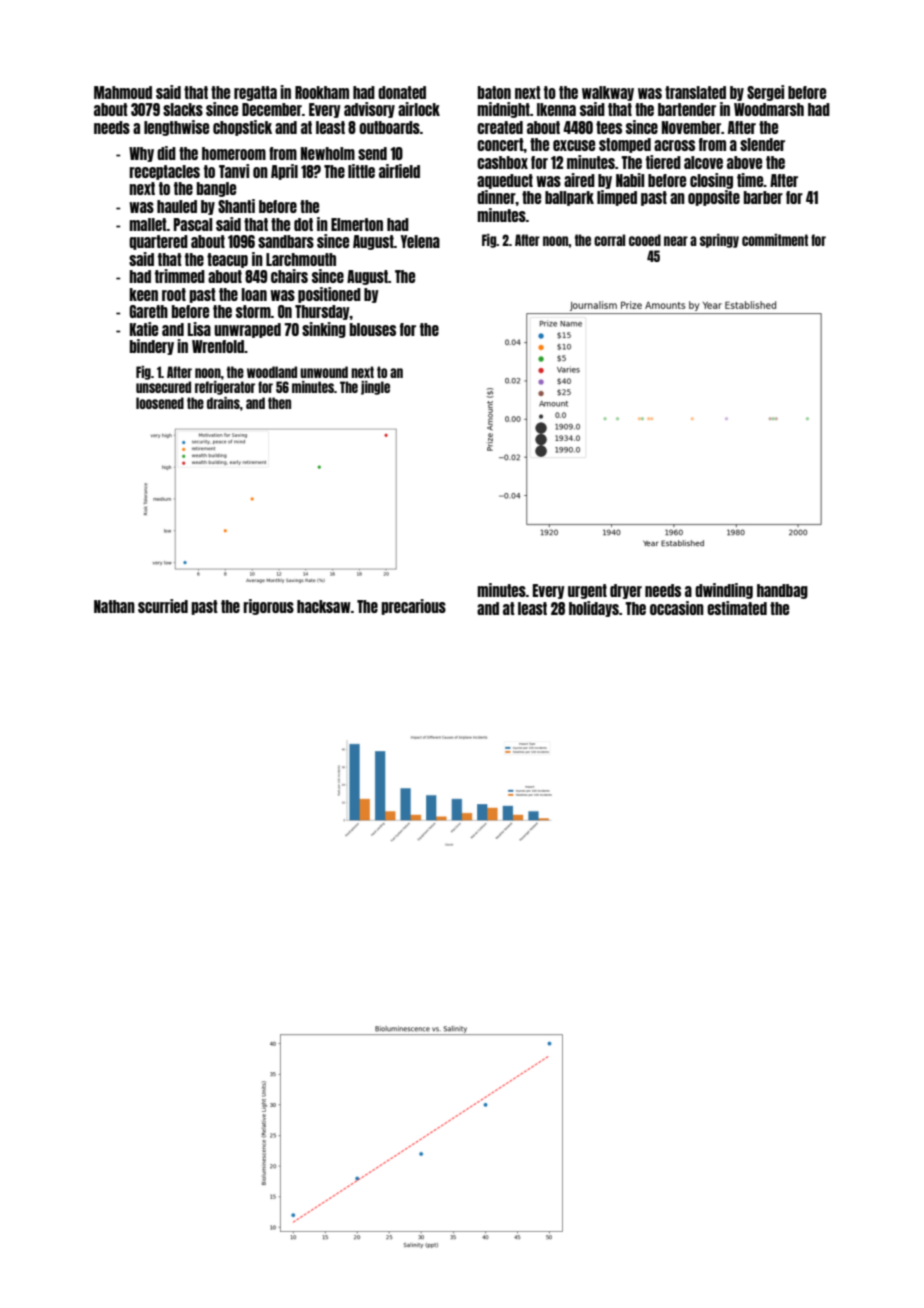  I want to click on loosened, so click(160, 403).
